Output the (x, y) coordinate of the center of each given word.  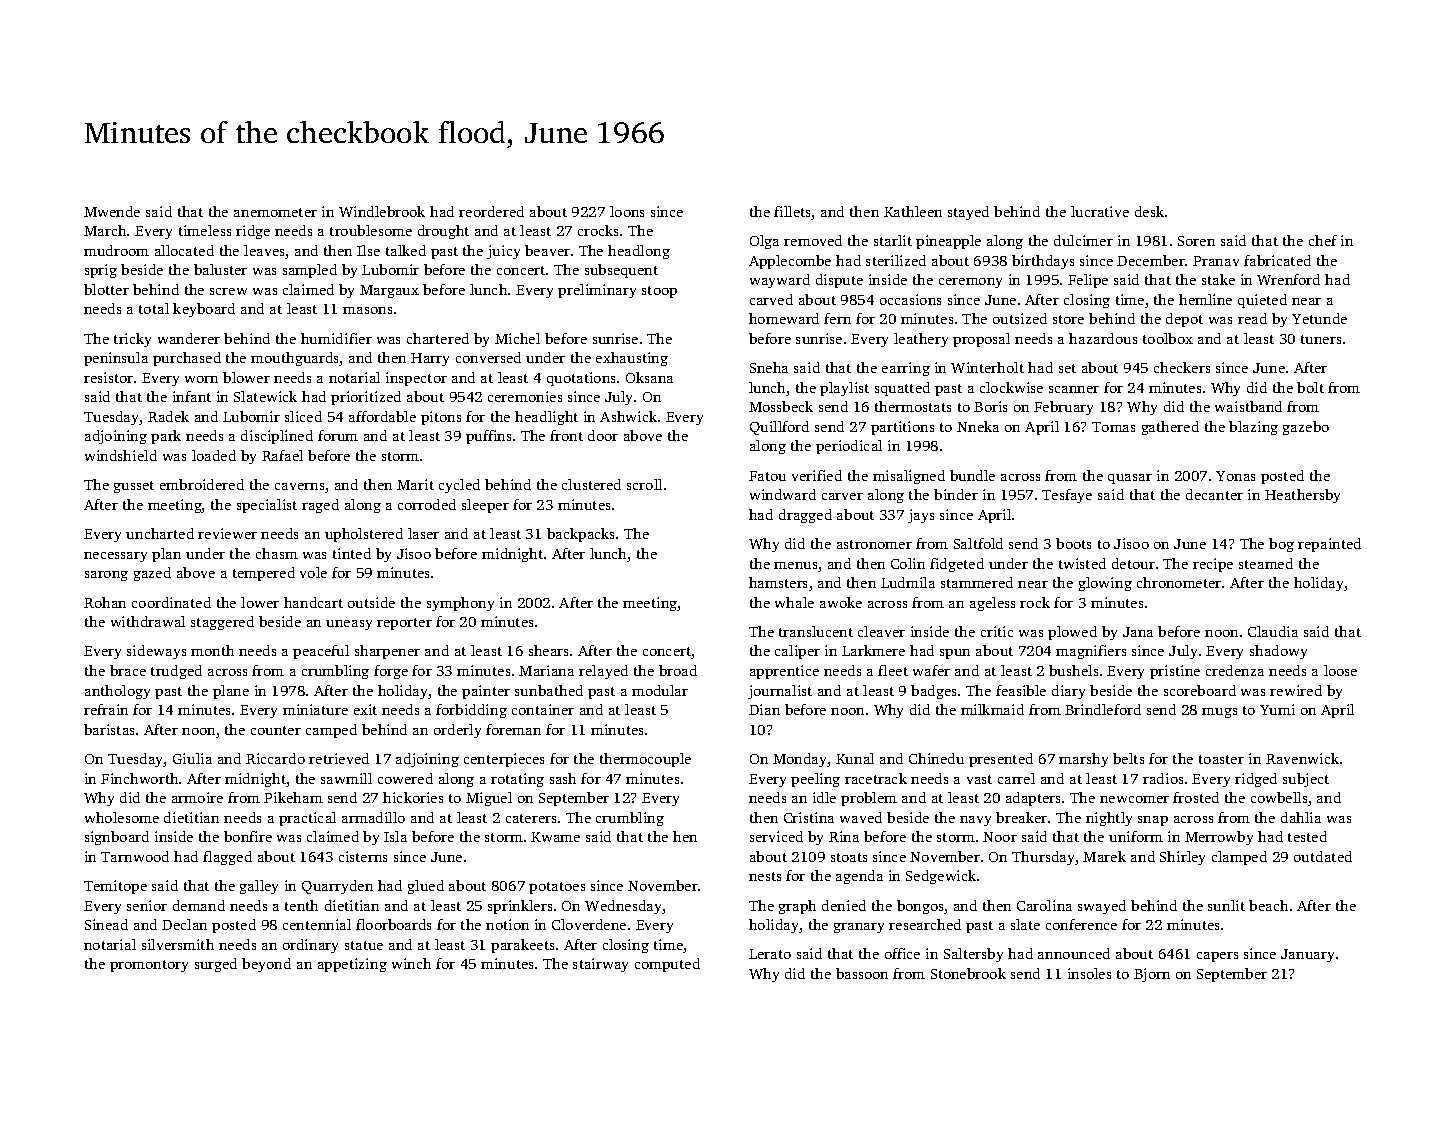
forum (338, 435)
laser (423, 533)
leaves (265, 252)
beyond (266, 965)
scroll (644, 484)
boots (1073, 543)
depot (1184, 320)
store (1068, 319)
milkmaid (992, 709)
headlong (639, 252)
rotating (517, 780)
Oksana (649, 377)
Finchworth (139, 778)
